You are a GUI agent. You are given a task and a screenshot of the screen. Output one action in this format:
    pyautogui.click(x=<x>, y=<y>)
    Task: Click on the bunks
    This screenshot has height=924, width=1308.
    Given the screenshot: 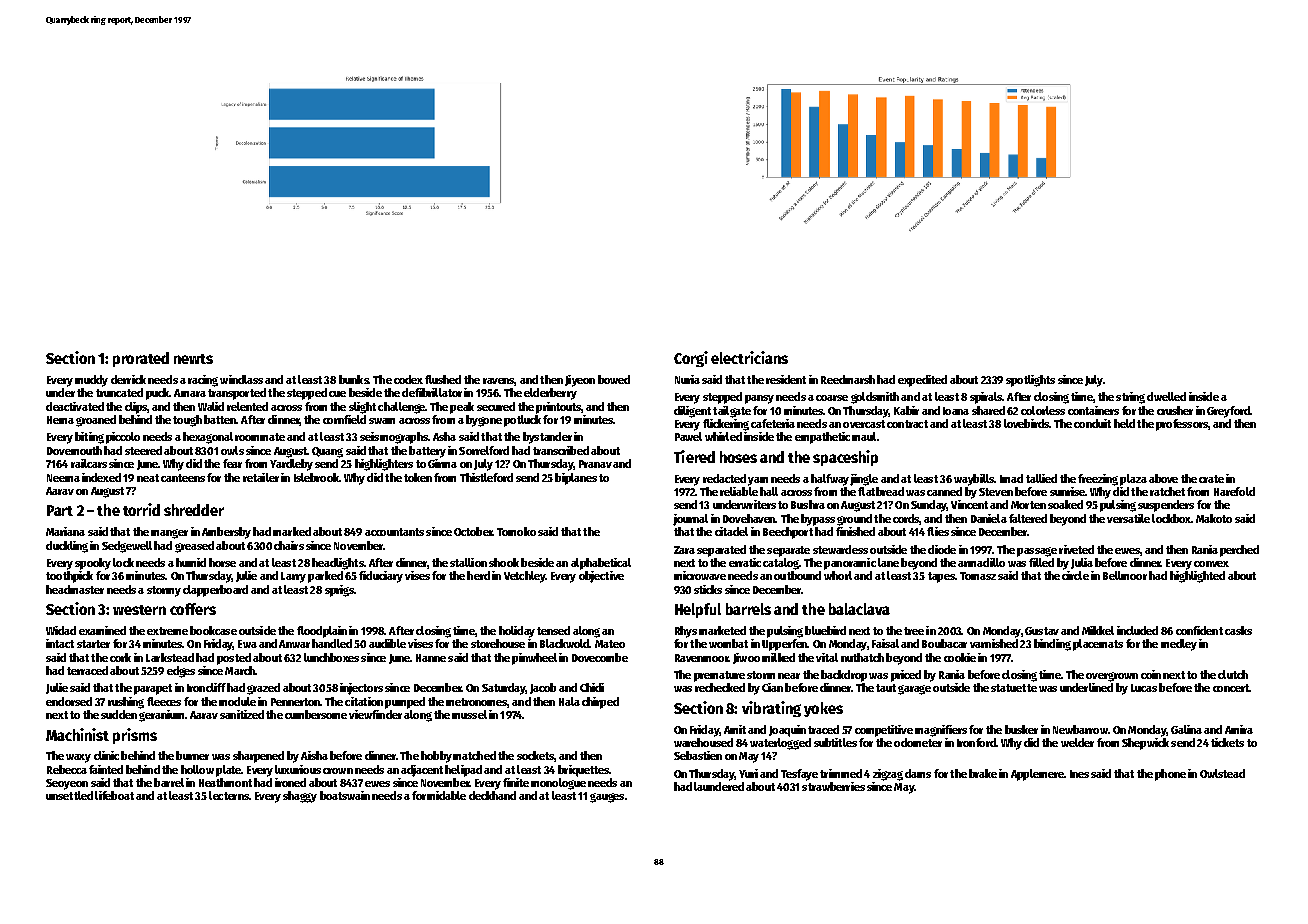 What is the action you would take?
    pyautogui.click(x=354, y=379)
